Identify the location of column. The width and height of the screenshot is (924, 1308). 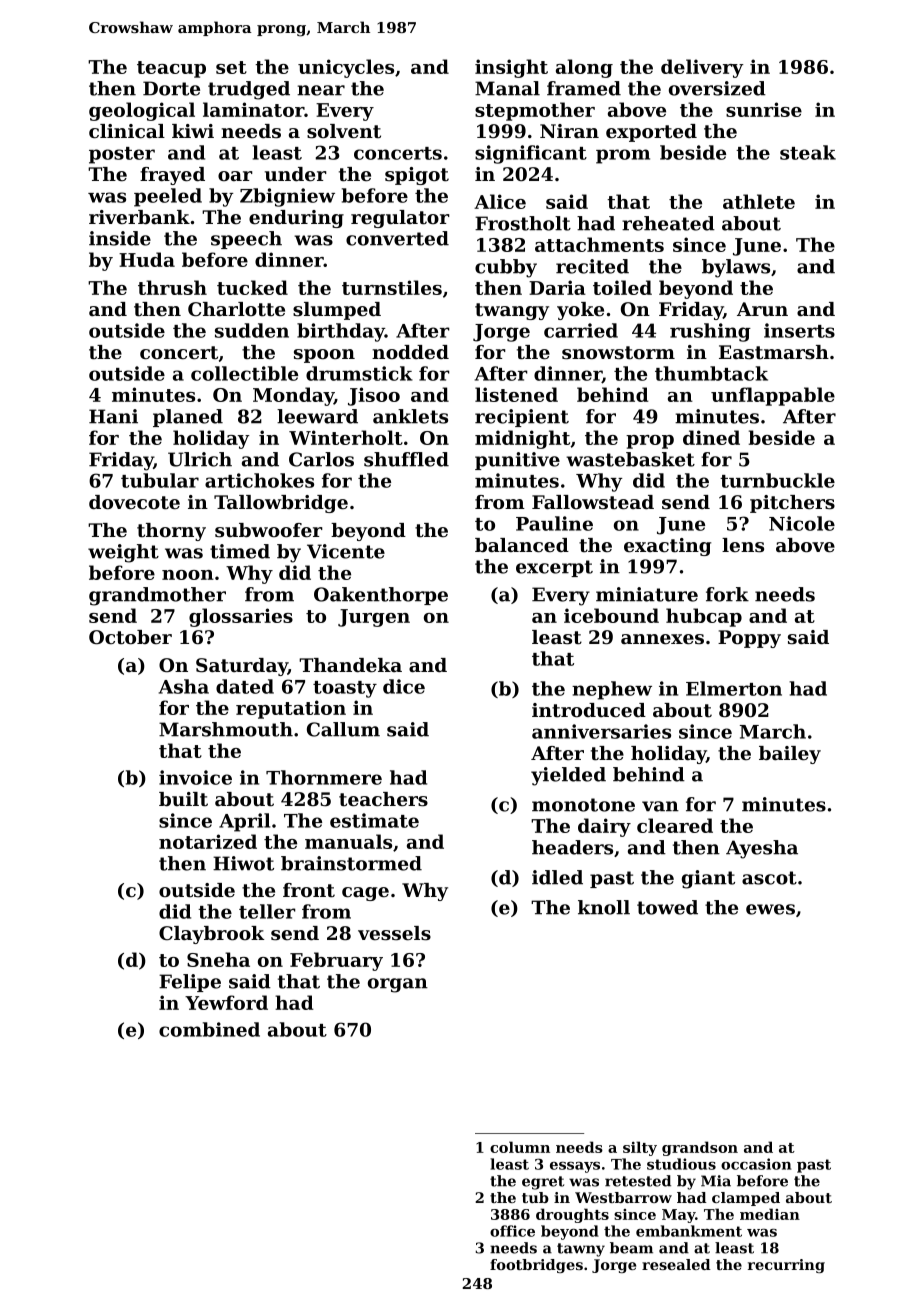
(520, 1147).
